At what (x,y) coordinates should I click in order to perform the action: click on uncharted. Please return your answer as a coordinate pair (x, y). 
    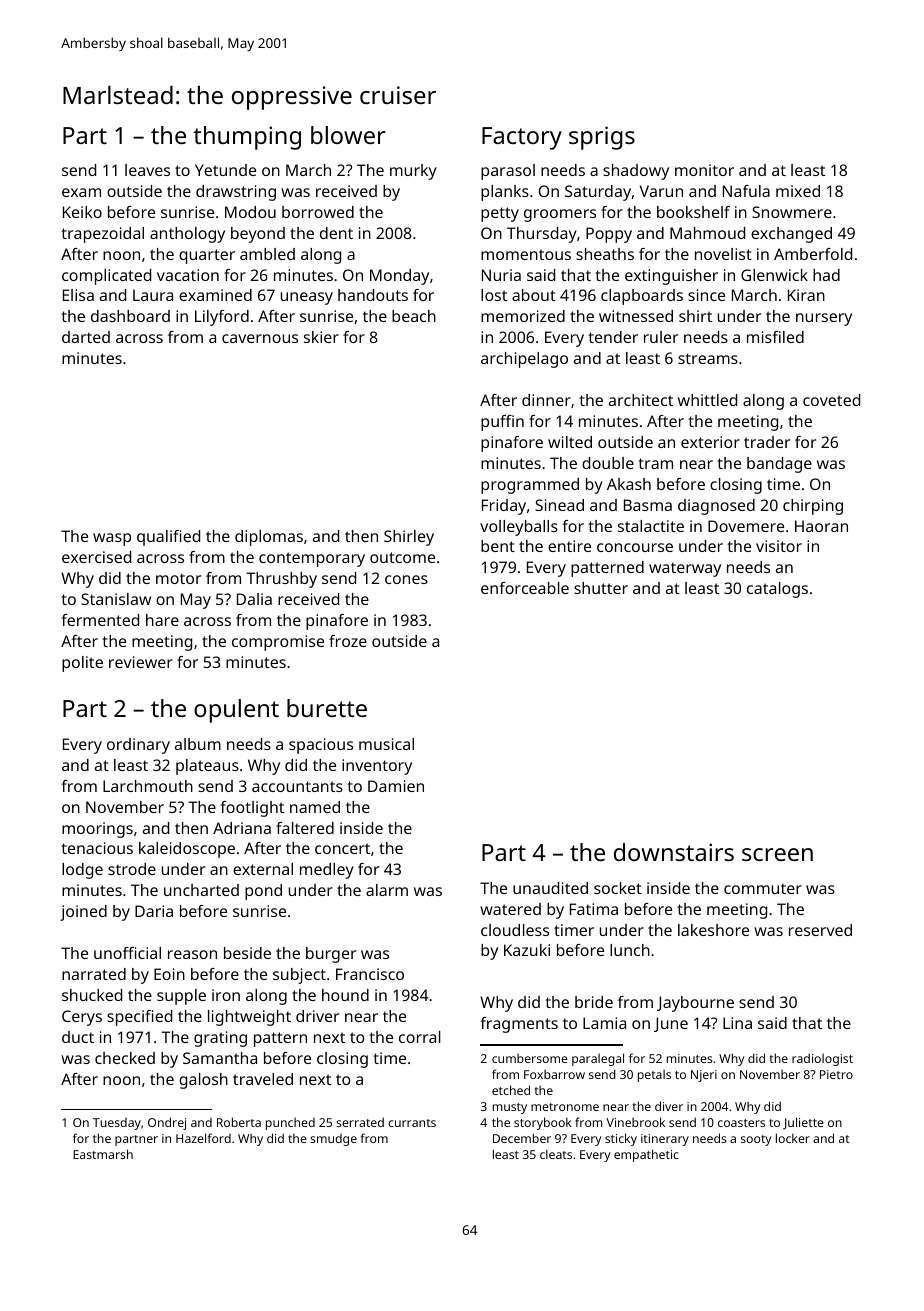
    Looking at the image, I should click on (201, 890).
